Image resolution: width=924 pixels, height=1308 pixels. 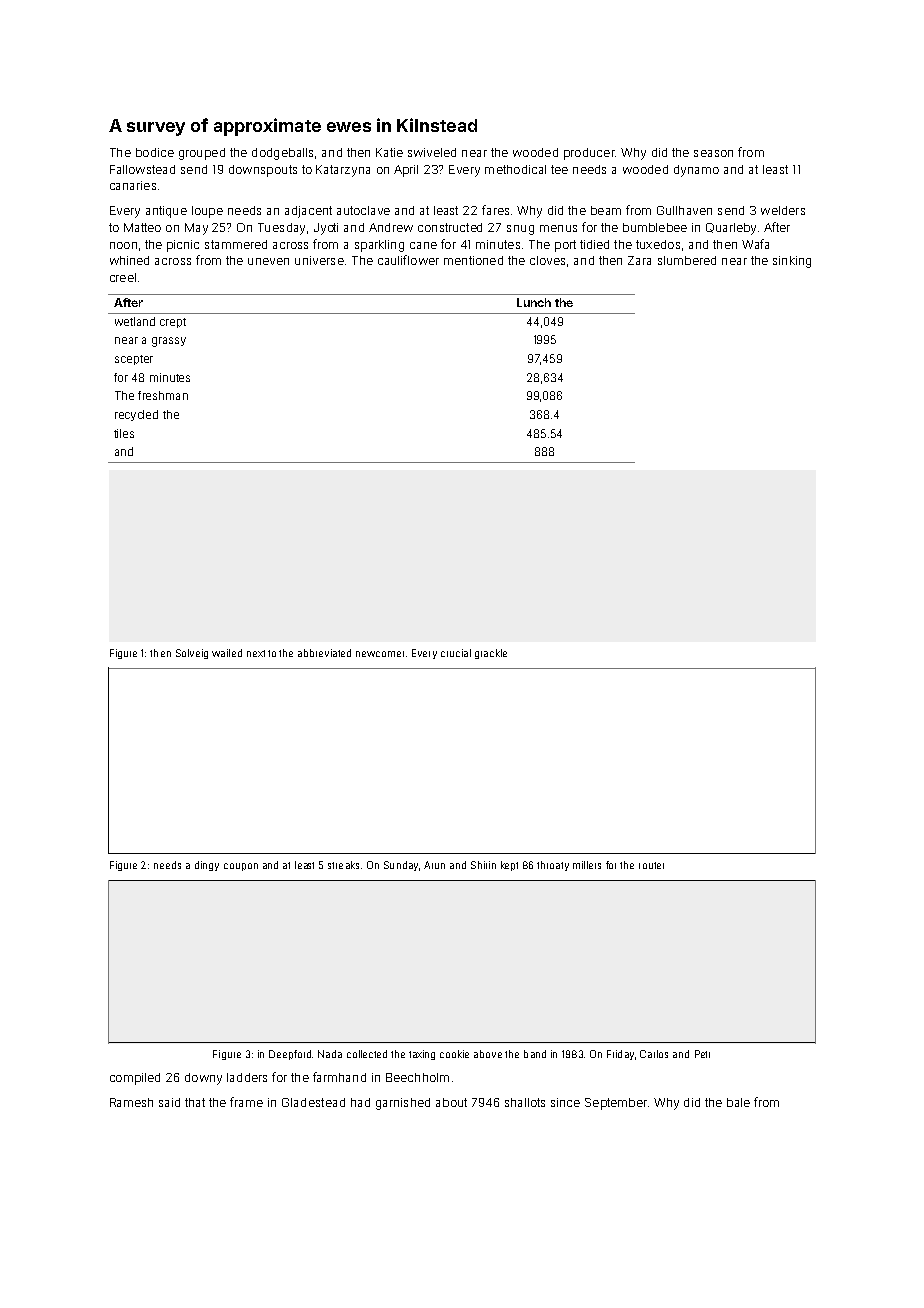 What do you see at coordinates (401, 866) in the page?
I see `Sunday` at bounding box center [401, 866].
